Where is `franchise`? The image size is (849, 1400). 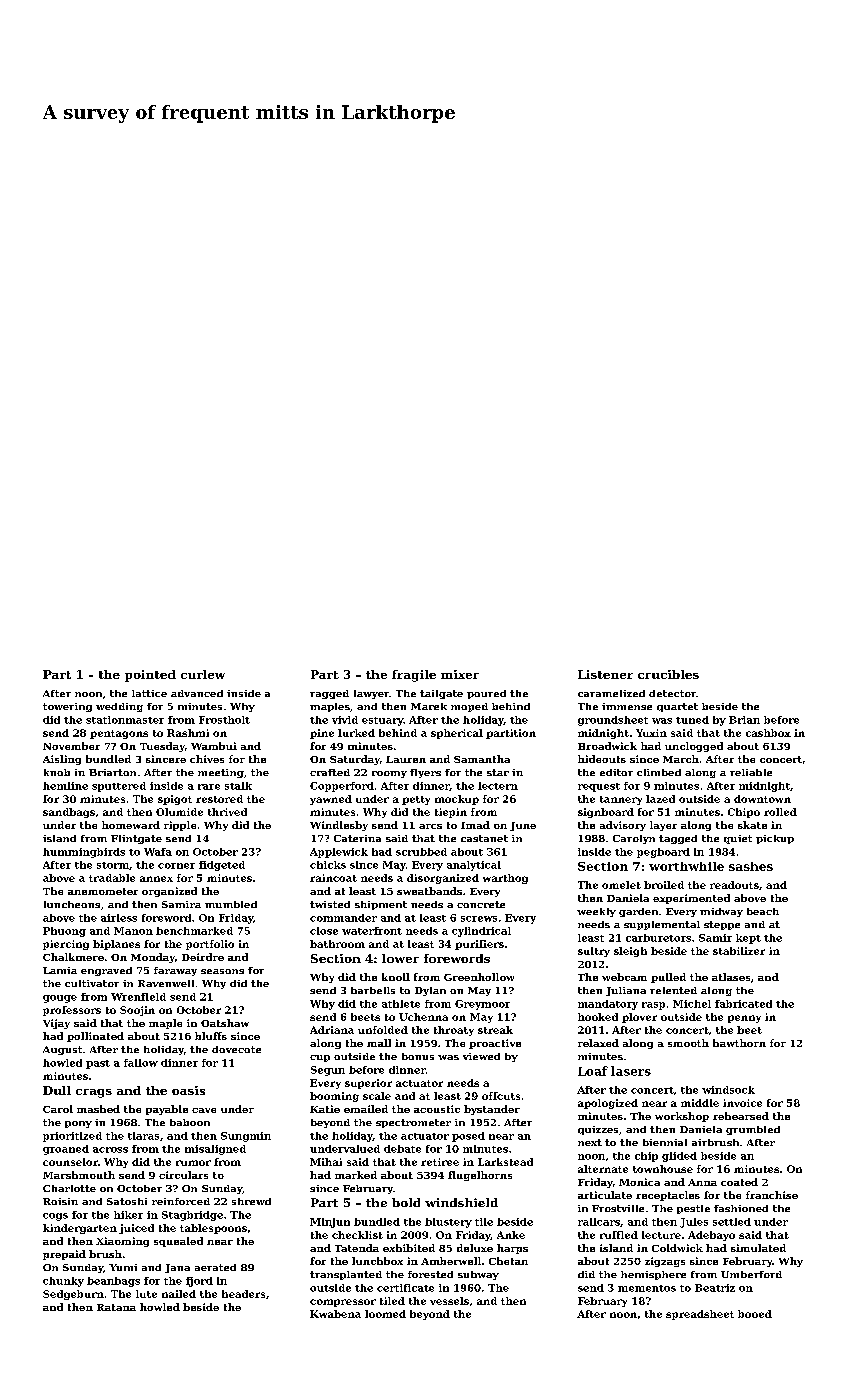
franchise is located at coordinates (772, 1195).
